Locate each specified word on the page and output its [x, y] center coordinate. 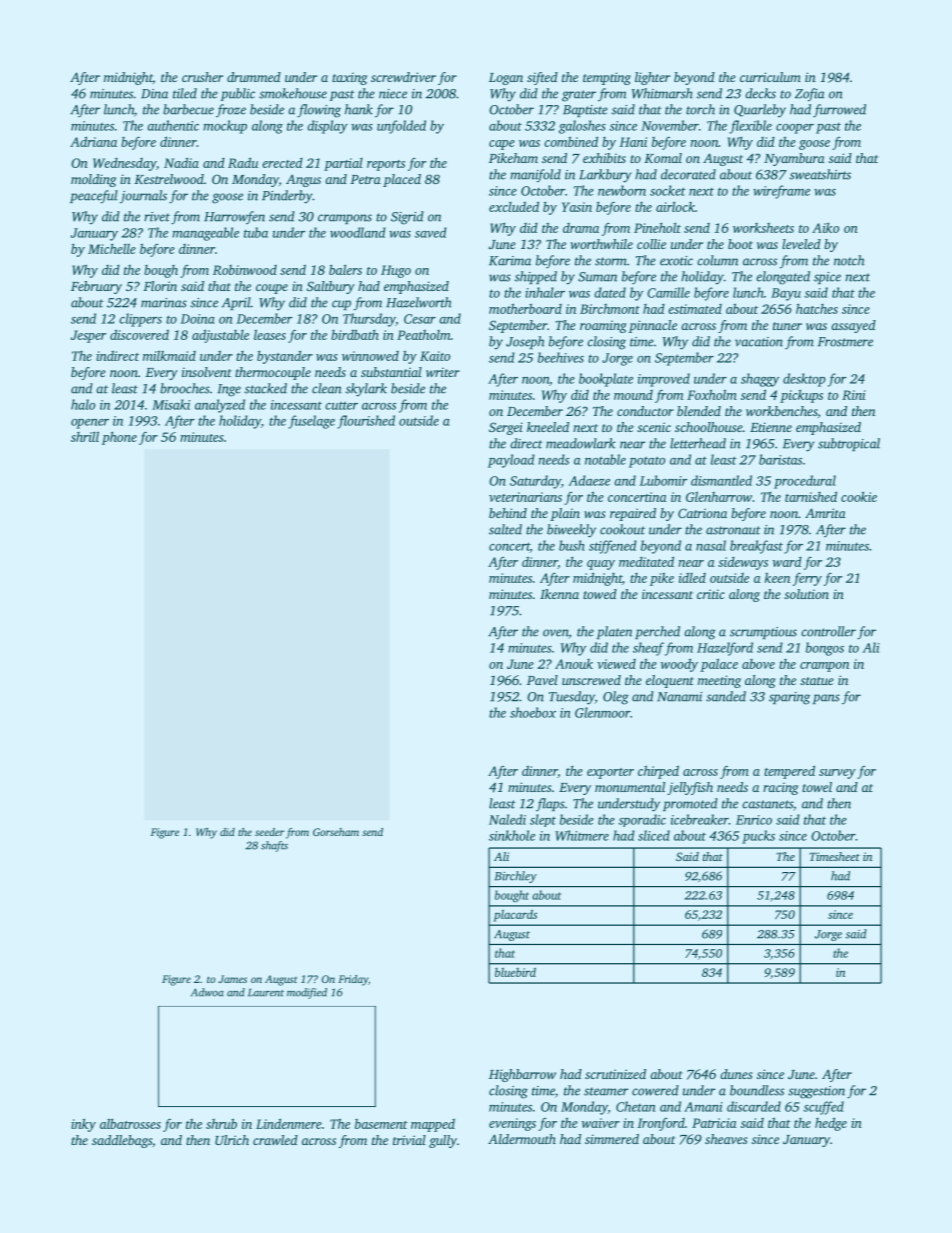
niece [393, 94]
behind [508, 513]
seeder [269, 832]
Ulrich [232, 1140]
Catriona [702, 513]
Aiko [825, 227]
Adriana [93, 141]
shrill [85, 436]
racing [780, 788]
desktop [804, 380]
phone [119, 438]
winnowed [370, 356]
